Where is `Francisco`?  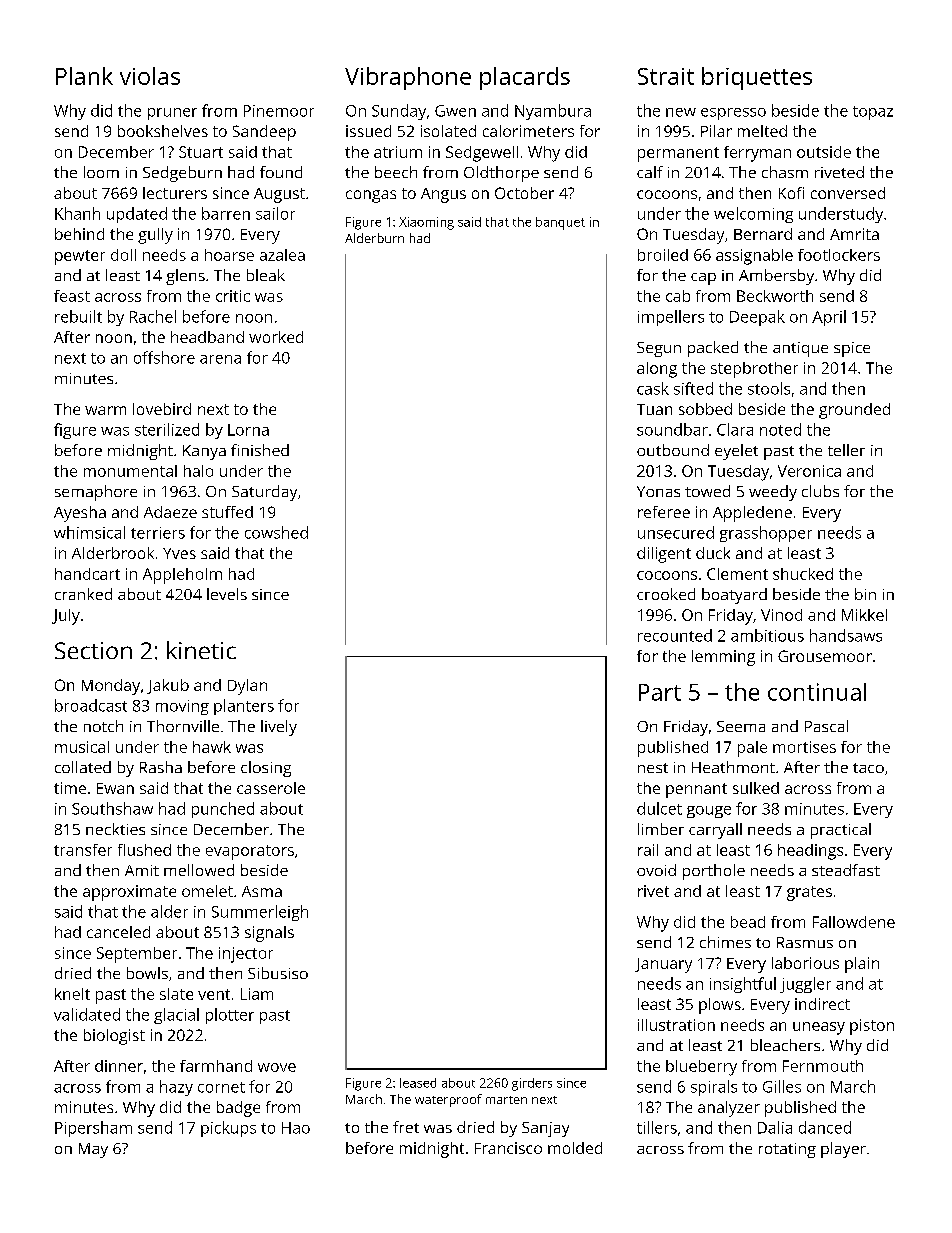
Francisco is located at coordinates (508, 1148).
